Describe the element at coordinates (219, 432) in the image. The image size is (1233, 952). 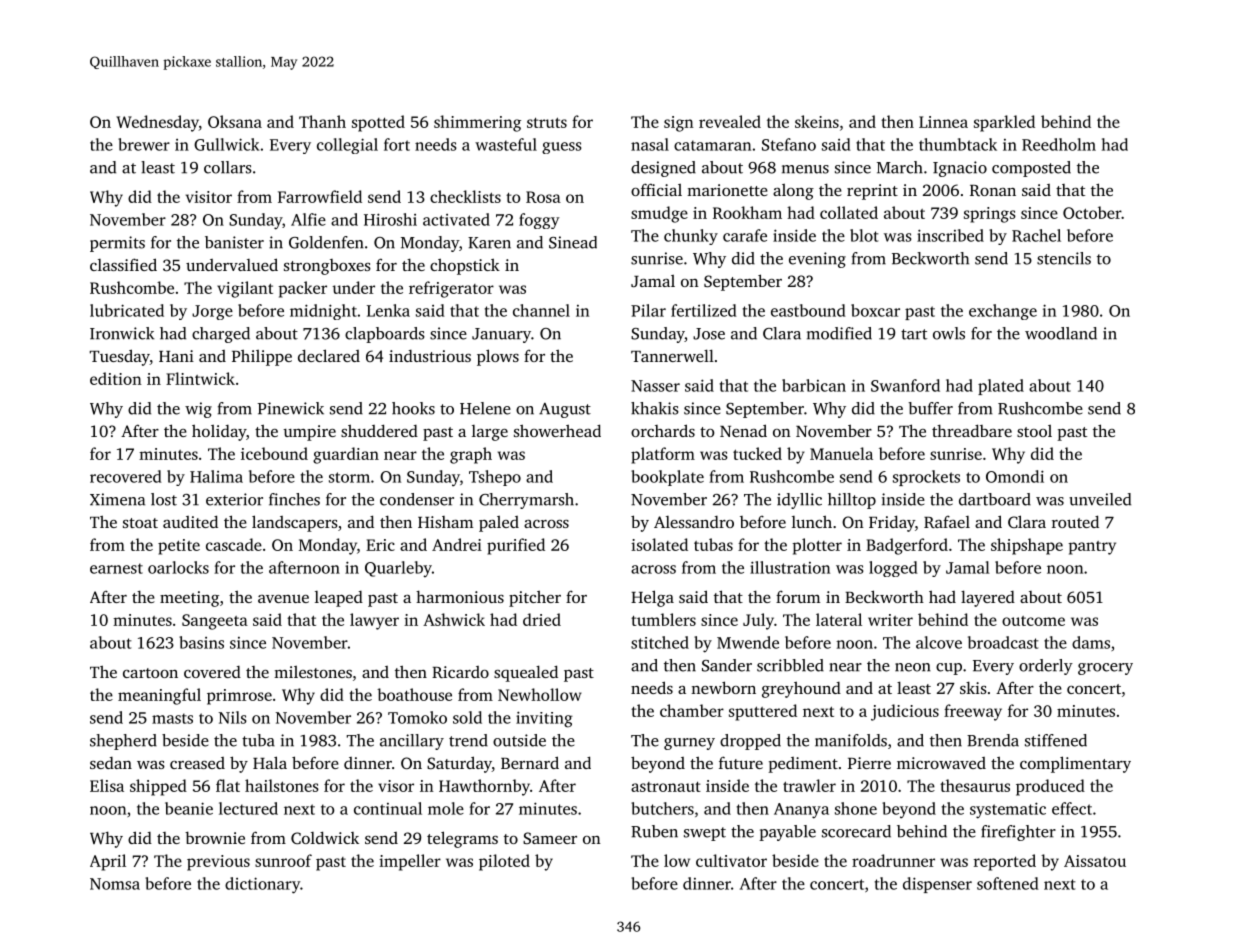
I see `holiday` at that location.
